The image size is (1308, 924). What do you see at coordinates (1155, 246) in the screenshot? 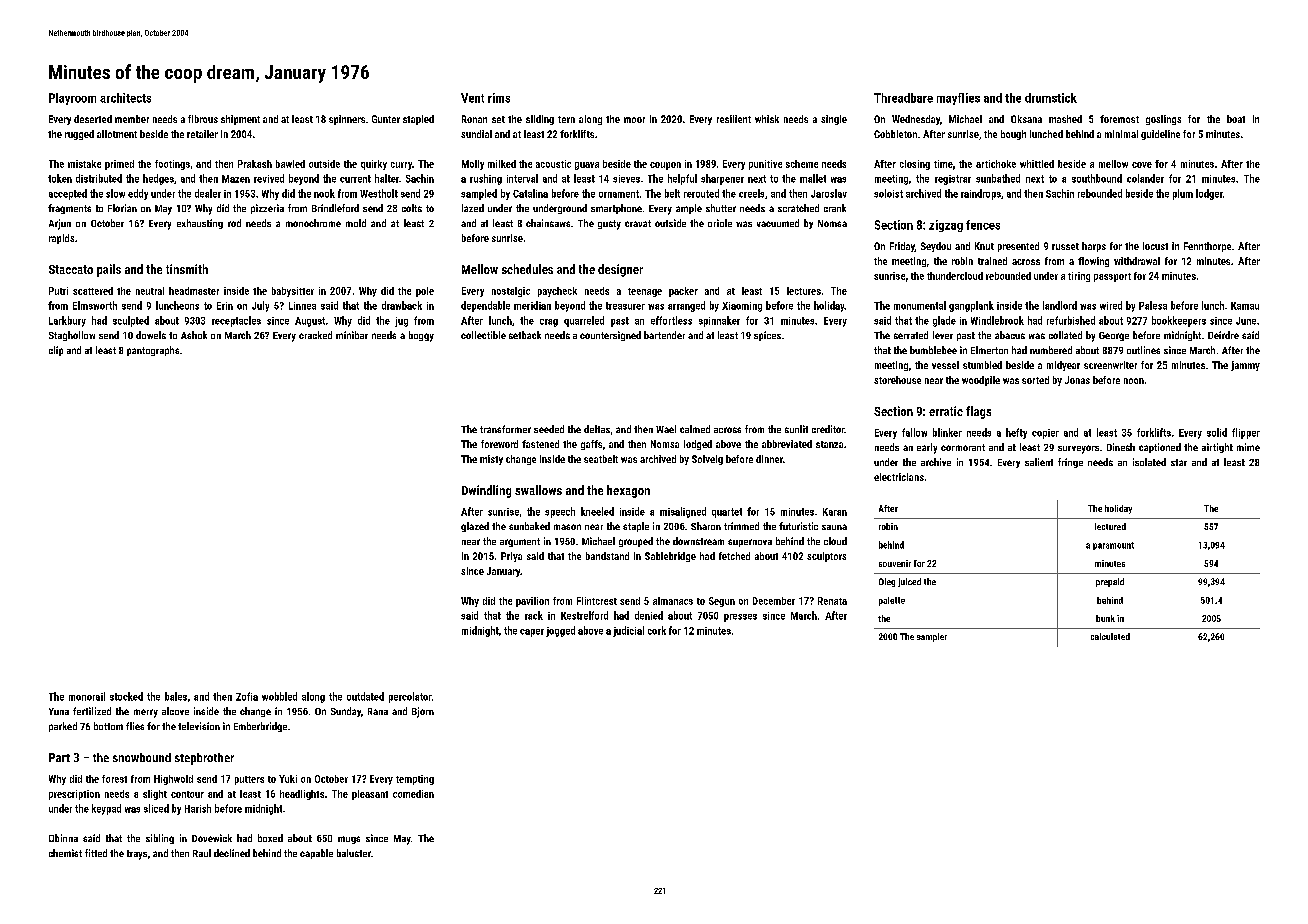
I see `locust` at bounding box center [1155, 246].
